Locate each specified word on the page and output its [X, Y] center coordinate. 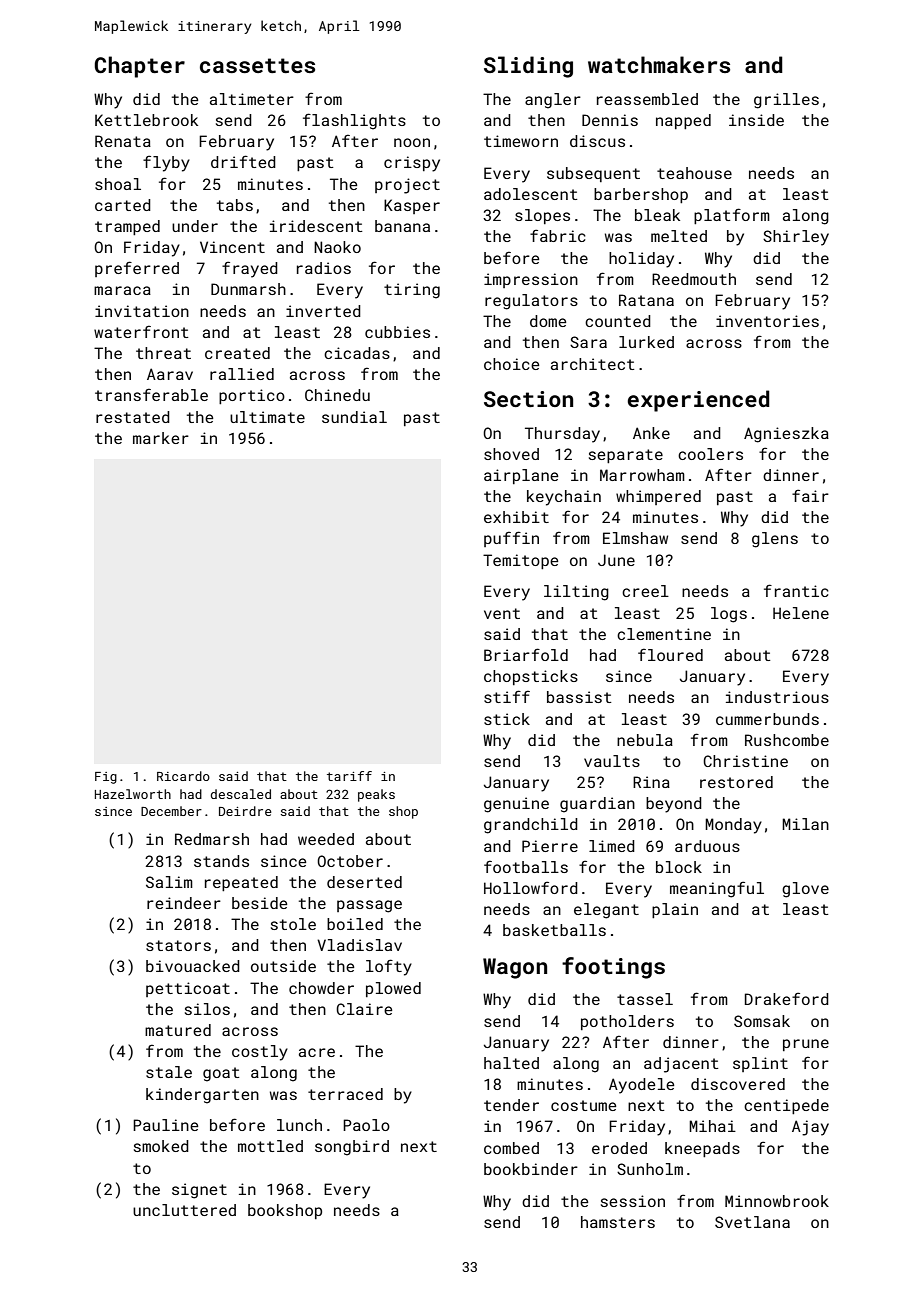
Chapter [139, 67]
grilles [786, 101]
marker [161, 438]
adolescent [530, 194]
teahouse [694, 173]
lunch [299, 1125]
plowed [393, 989]
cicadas [357, 353]
